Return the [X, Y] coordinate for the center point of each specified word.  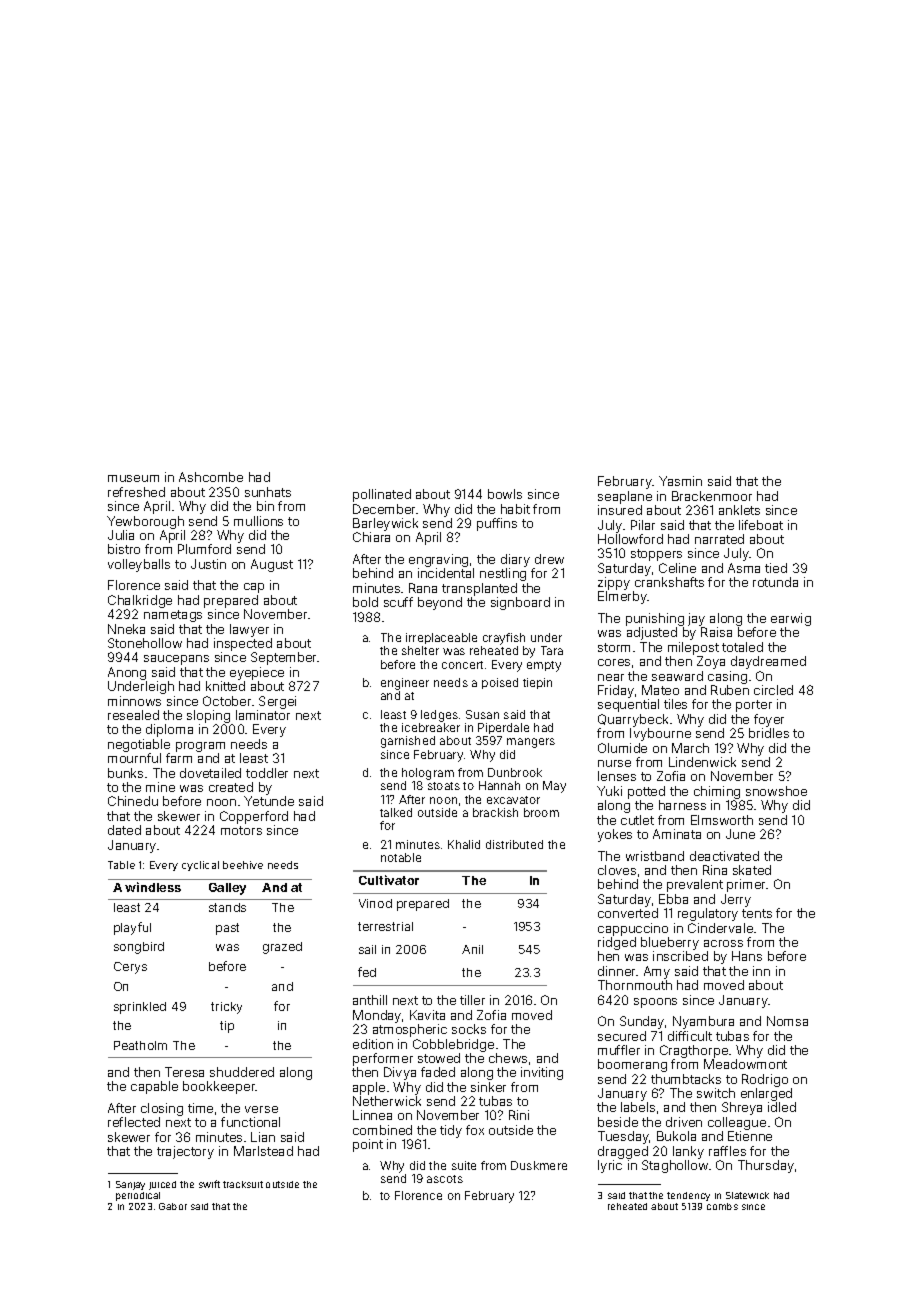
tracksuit [243, 1184]
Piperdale [503, 728]
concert [462, 665]
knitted [225, 686]
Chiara [371, 537]
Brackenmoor [712, 496]
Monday [377, 1016]
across [723, 943]
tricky [226, 1008]
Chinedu [133, 801]
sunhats [268, 492]
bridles [769, 733]
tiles [675, 704]
